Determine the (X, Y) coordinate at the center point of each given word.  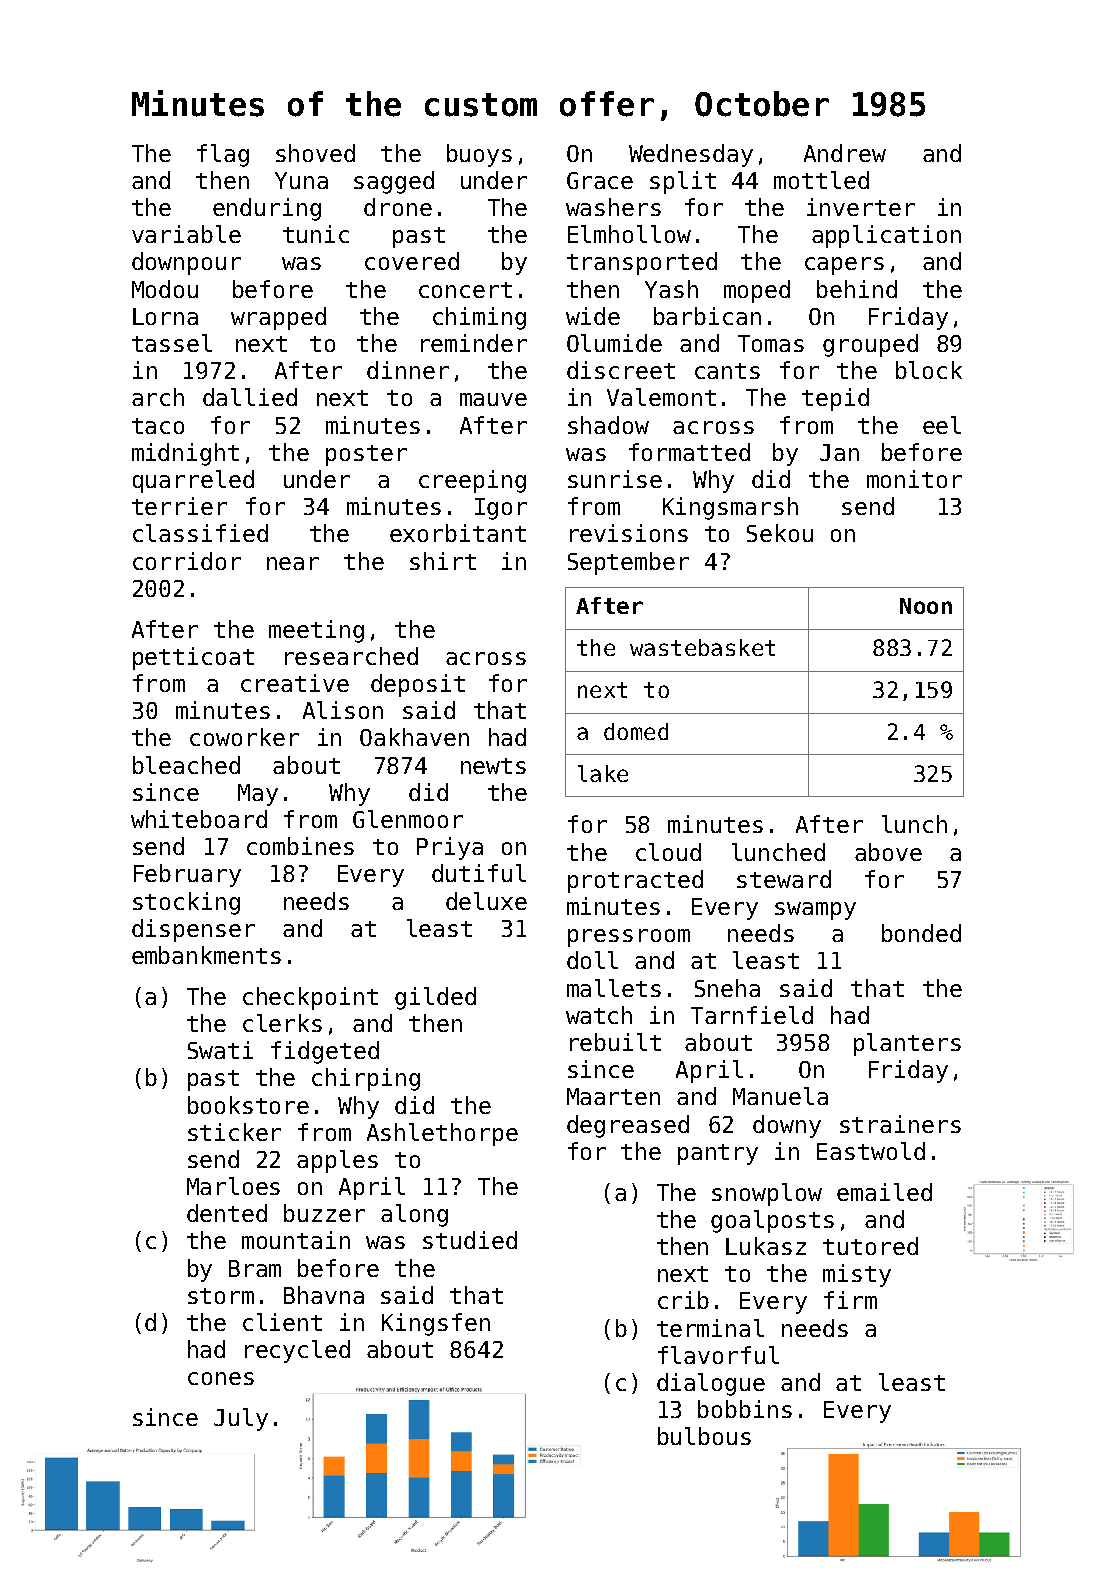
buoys (479, 155)
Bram (255, 1268)
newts (493, 766)
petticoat (193, 658)
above (888, 852)
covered (412, 261)
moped (757, 291)
